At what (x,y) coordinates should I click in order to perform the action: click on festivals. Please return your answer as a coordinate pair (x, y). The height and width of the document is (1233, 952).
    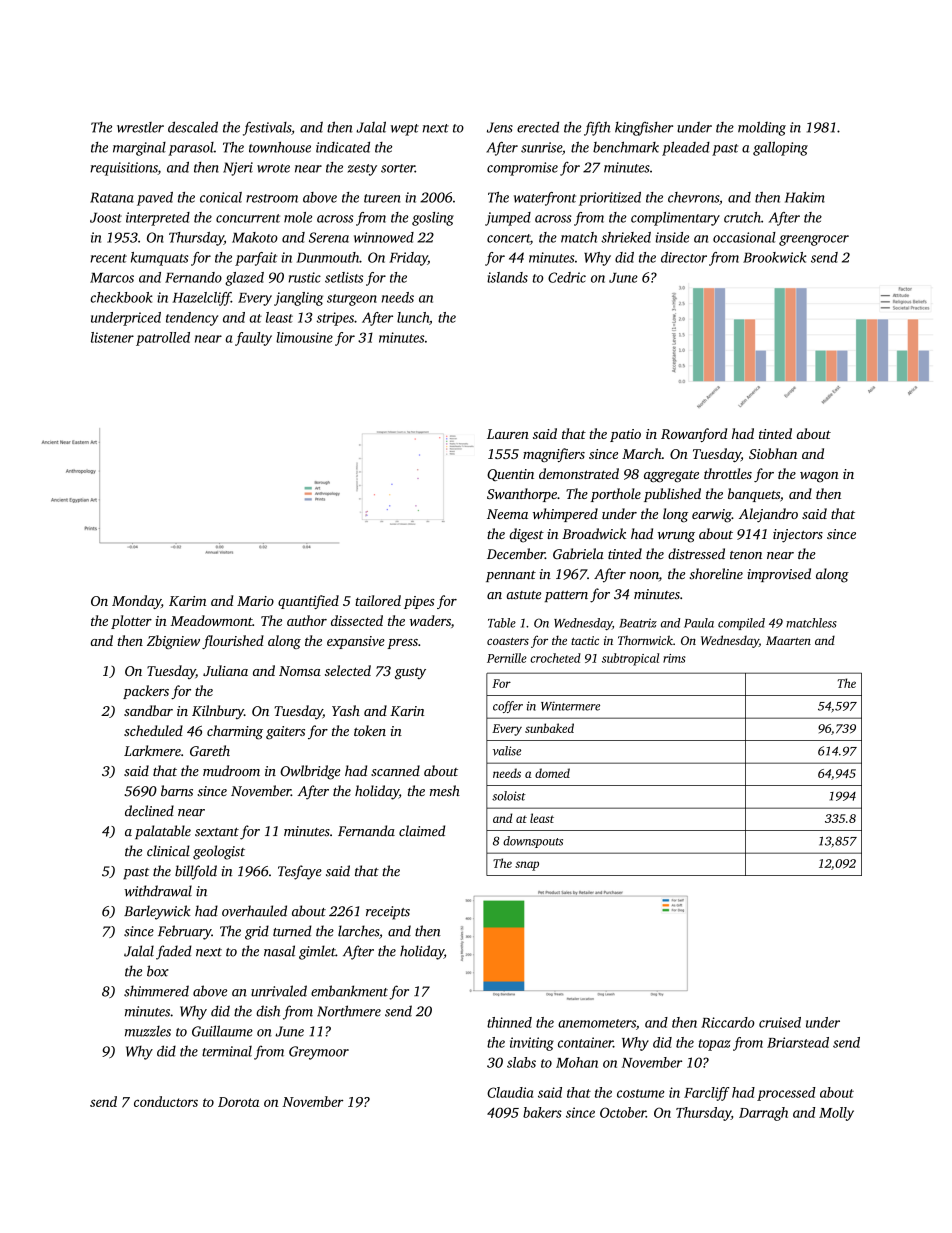
    Looking at the image, I should click on (267, 128).
